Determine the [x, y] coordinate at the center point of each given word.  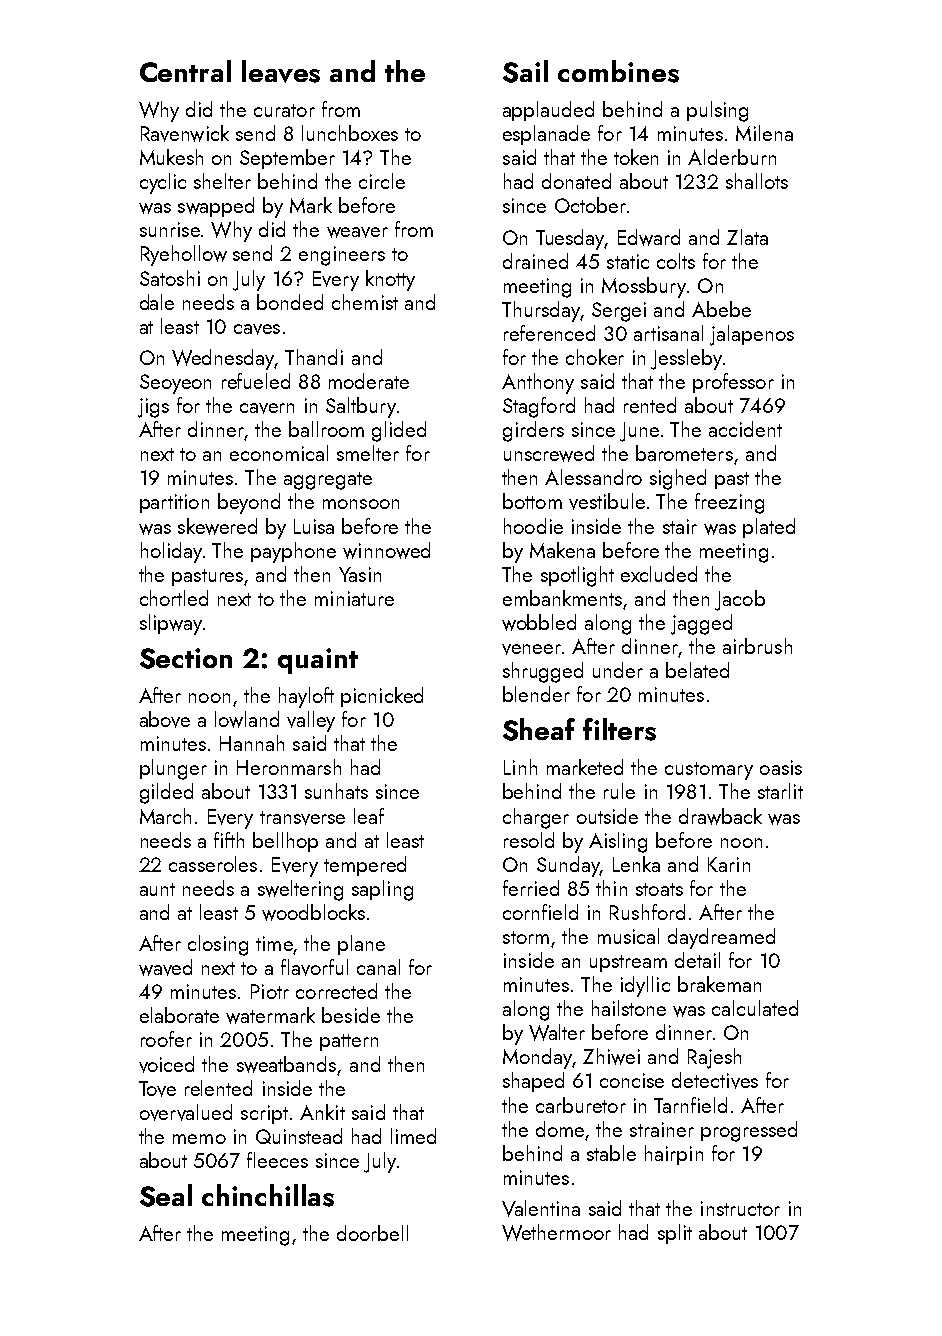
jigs [153, 408]
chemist [365, 302]
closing [218, 945]
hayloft [306, 697]
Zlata [747, 237]
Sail [525, 71]
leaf [369, 816]
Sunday [568, 866]
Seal [166, 1195]
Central [185, 71]
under [618, 670]
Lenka [636, 864]
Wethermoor [556, 1232]
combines [618, 71]
